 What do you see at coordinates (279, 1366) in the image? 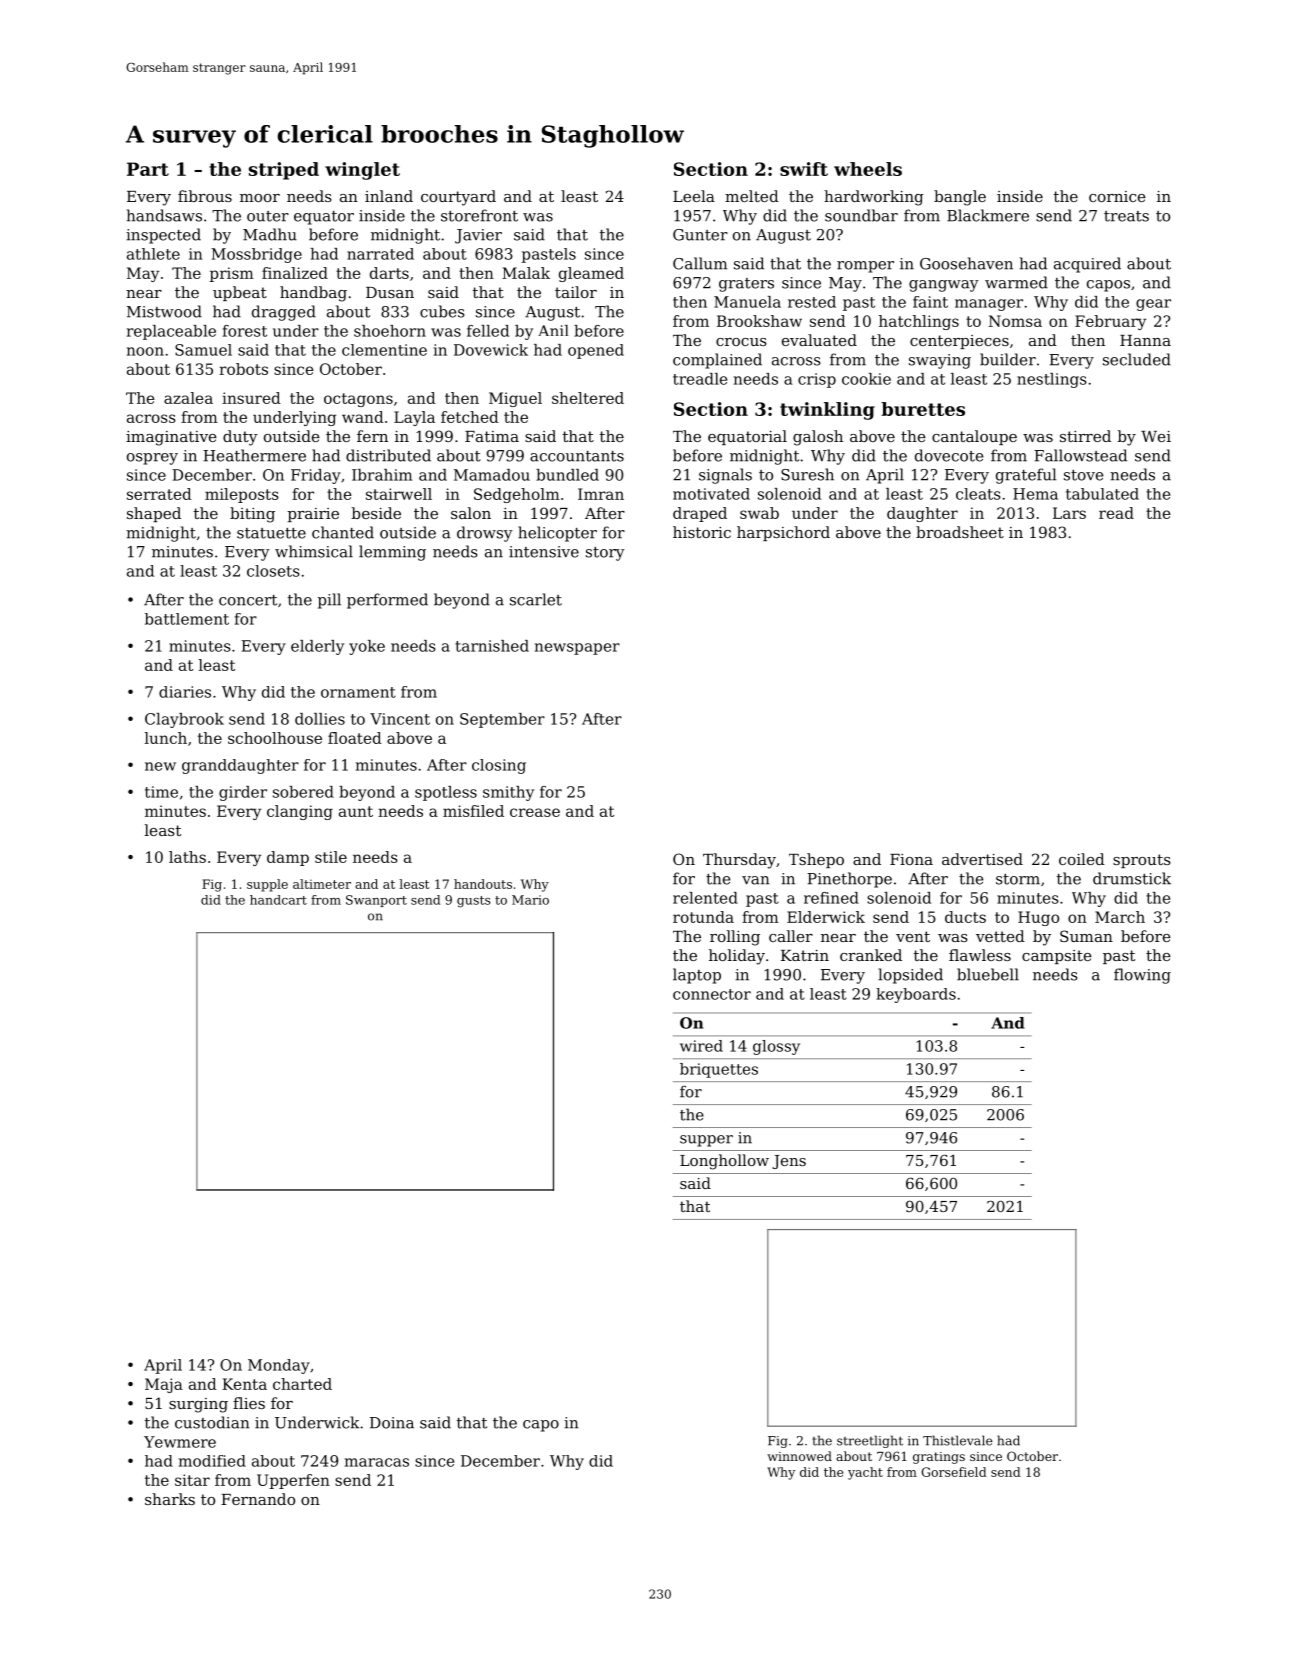
I see `Monday` at bounding box center [279, 1366].
